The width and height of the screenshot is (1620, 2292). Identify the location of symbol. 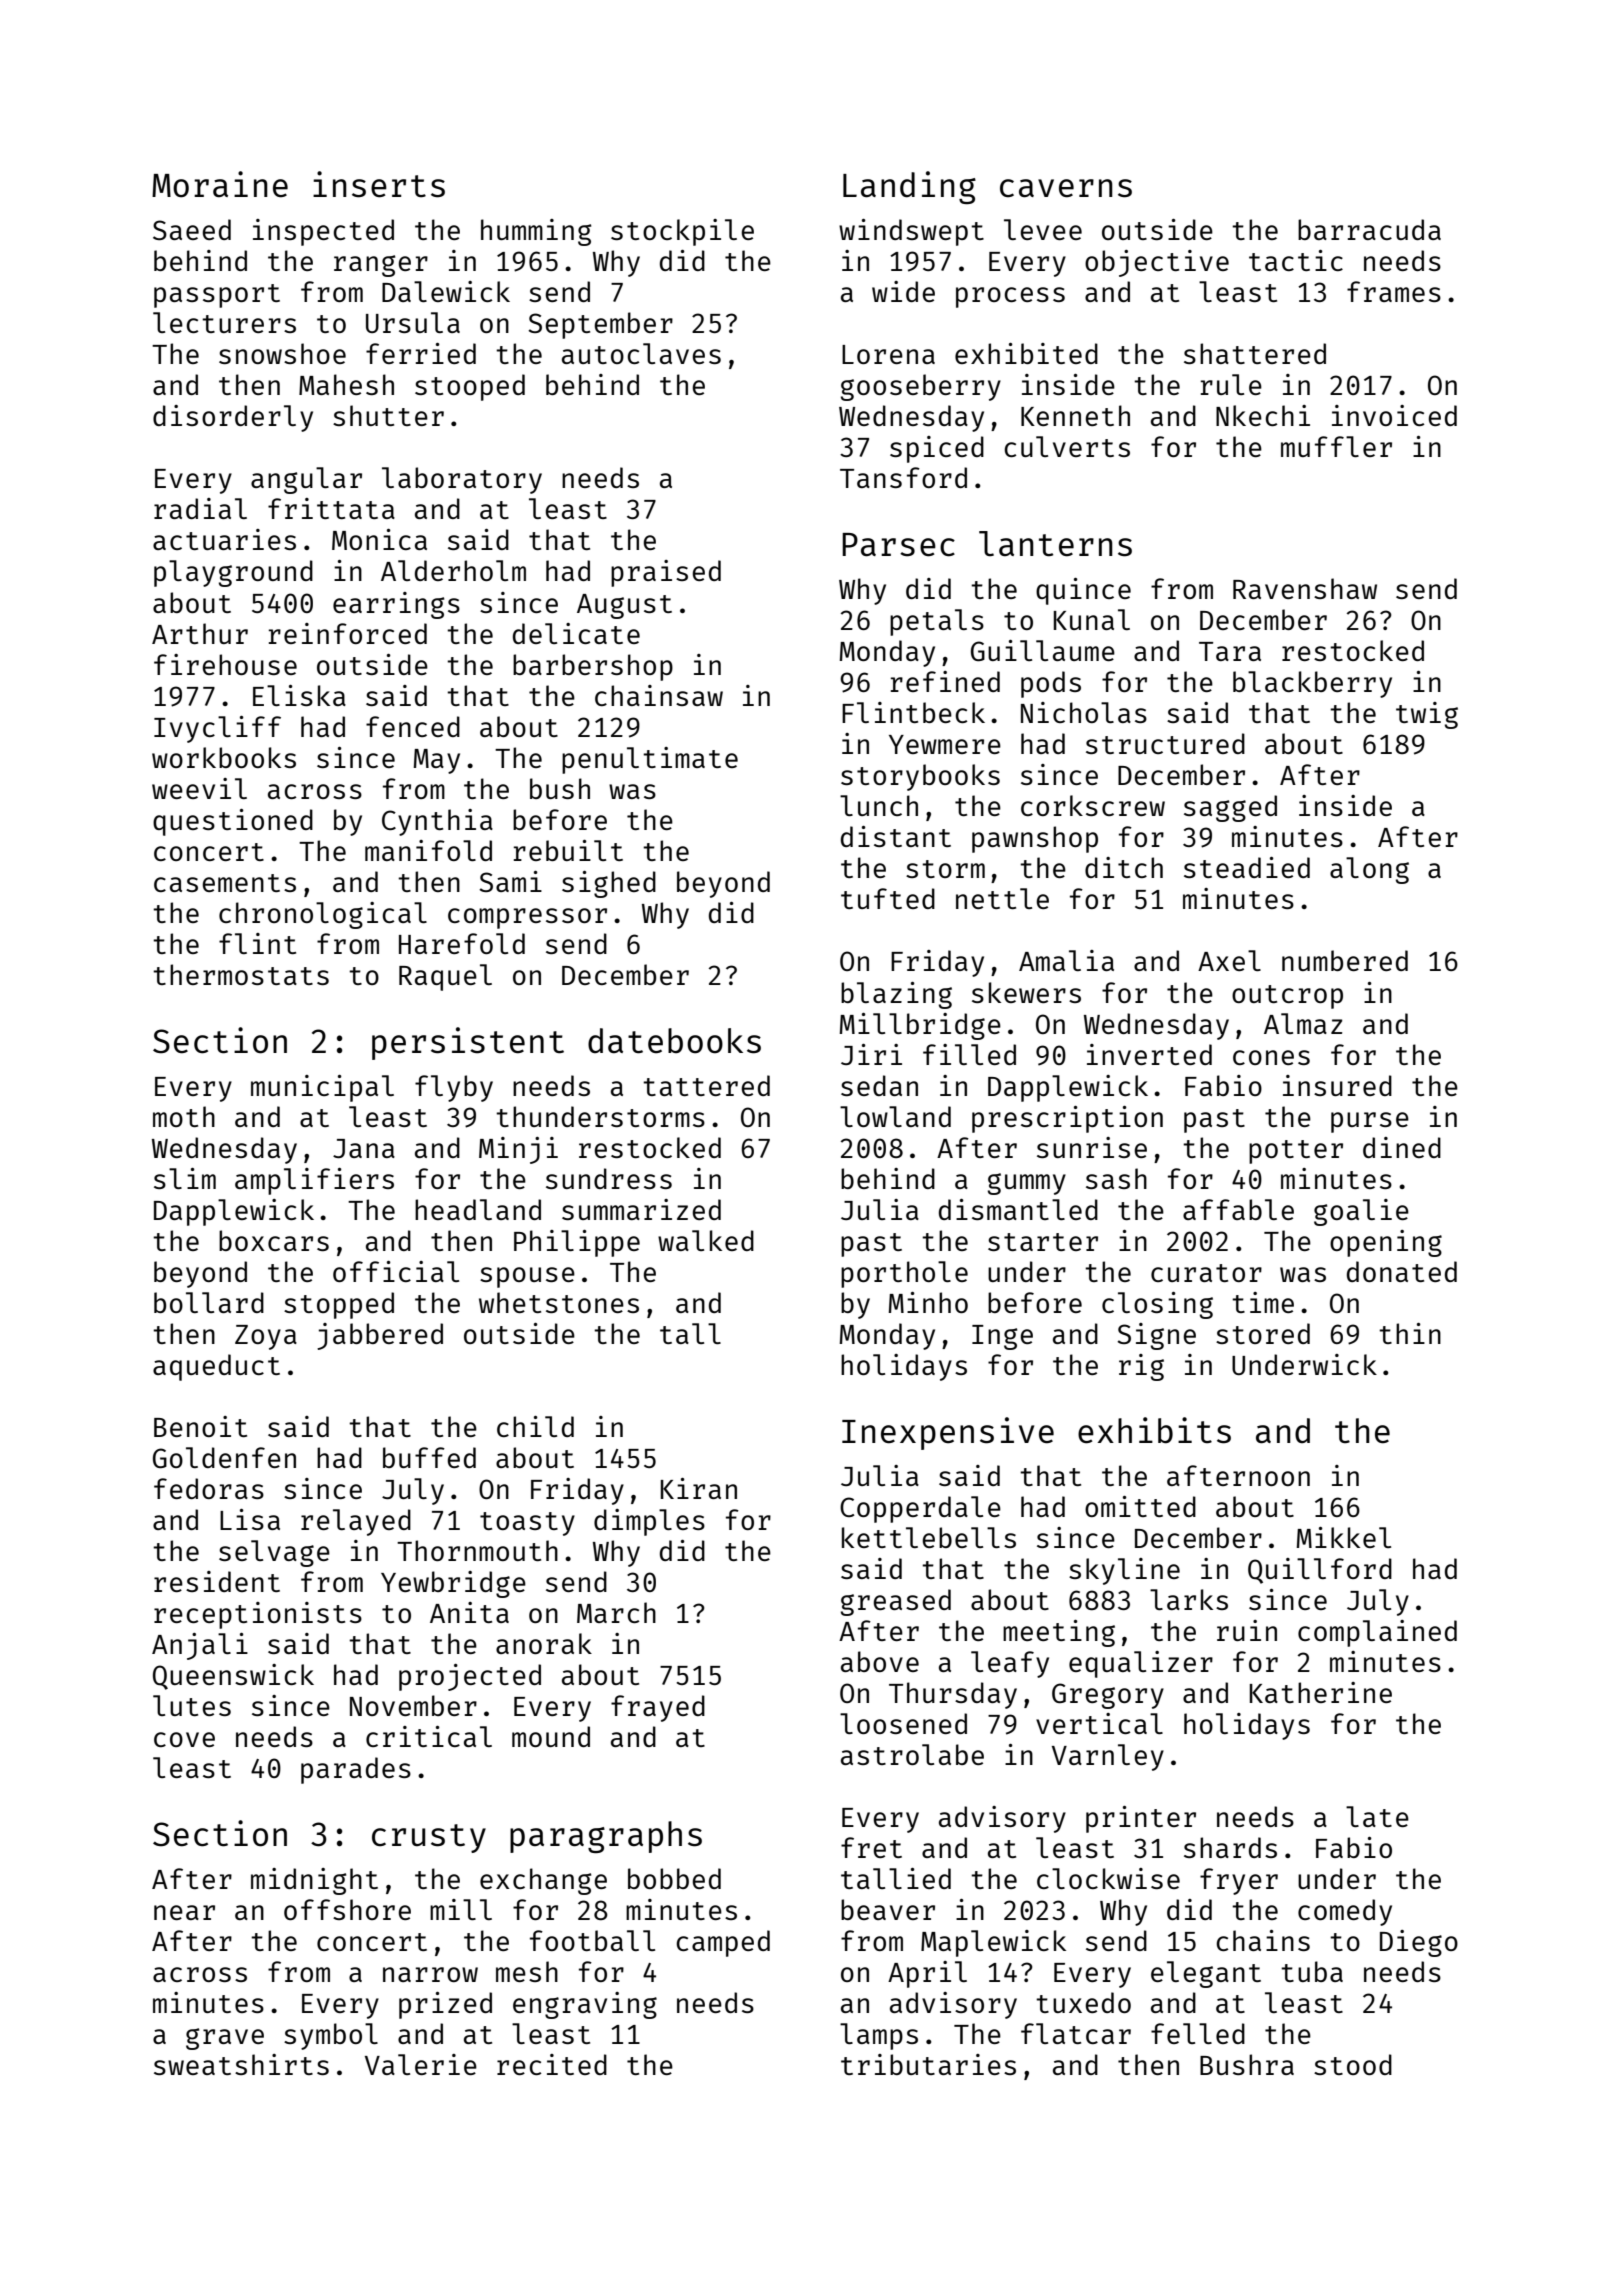
(331, 2036).
